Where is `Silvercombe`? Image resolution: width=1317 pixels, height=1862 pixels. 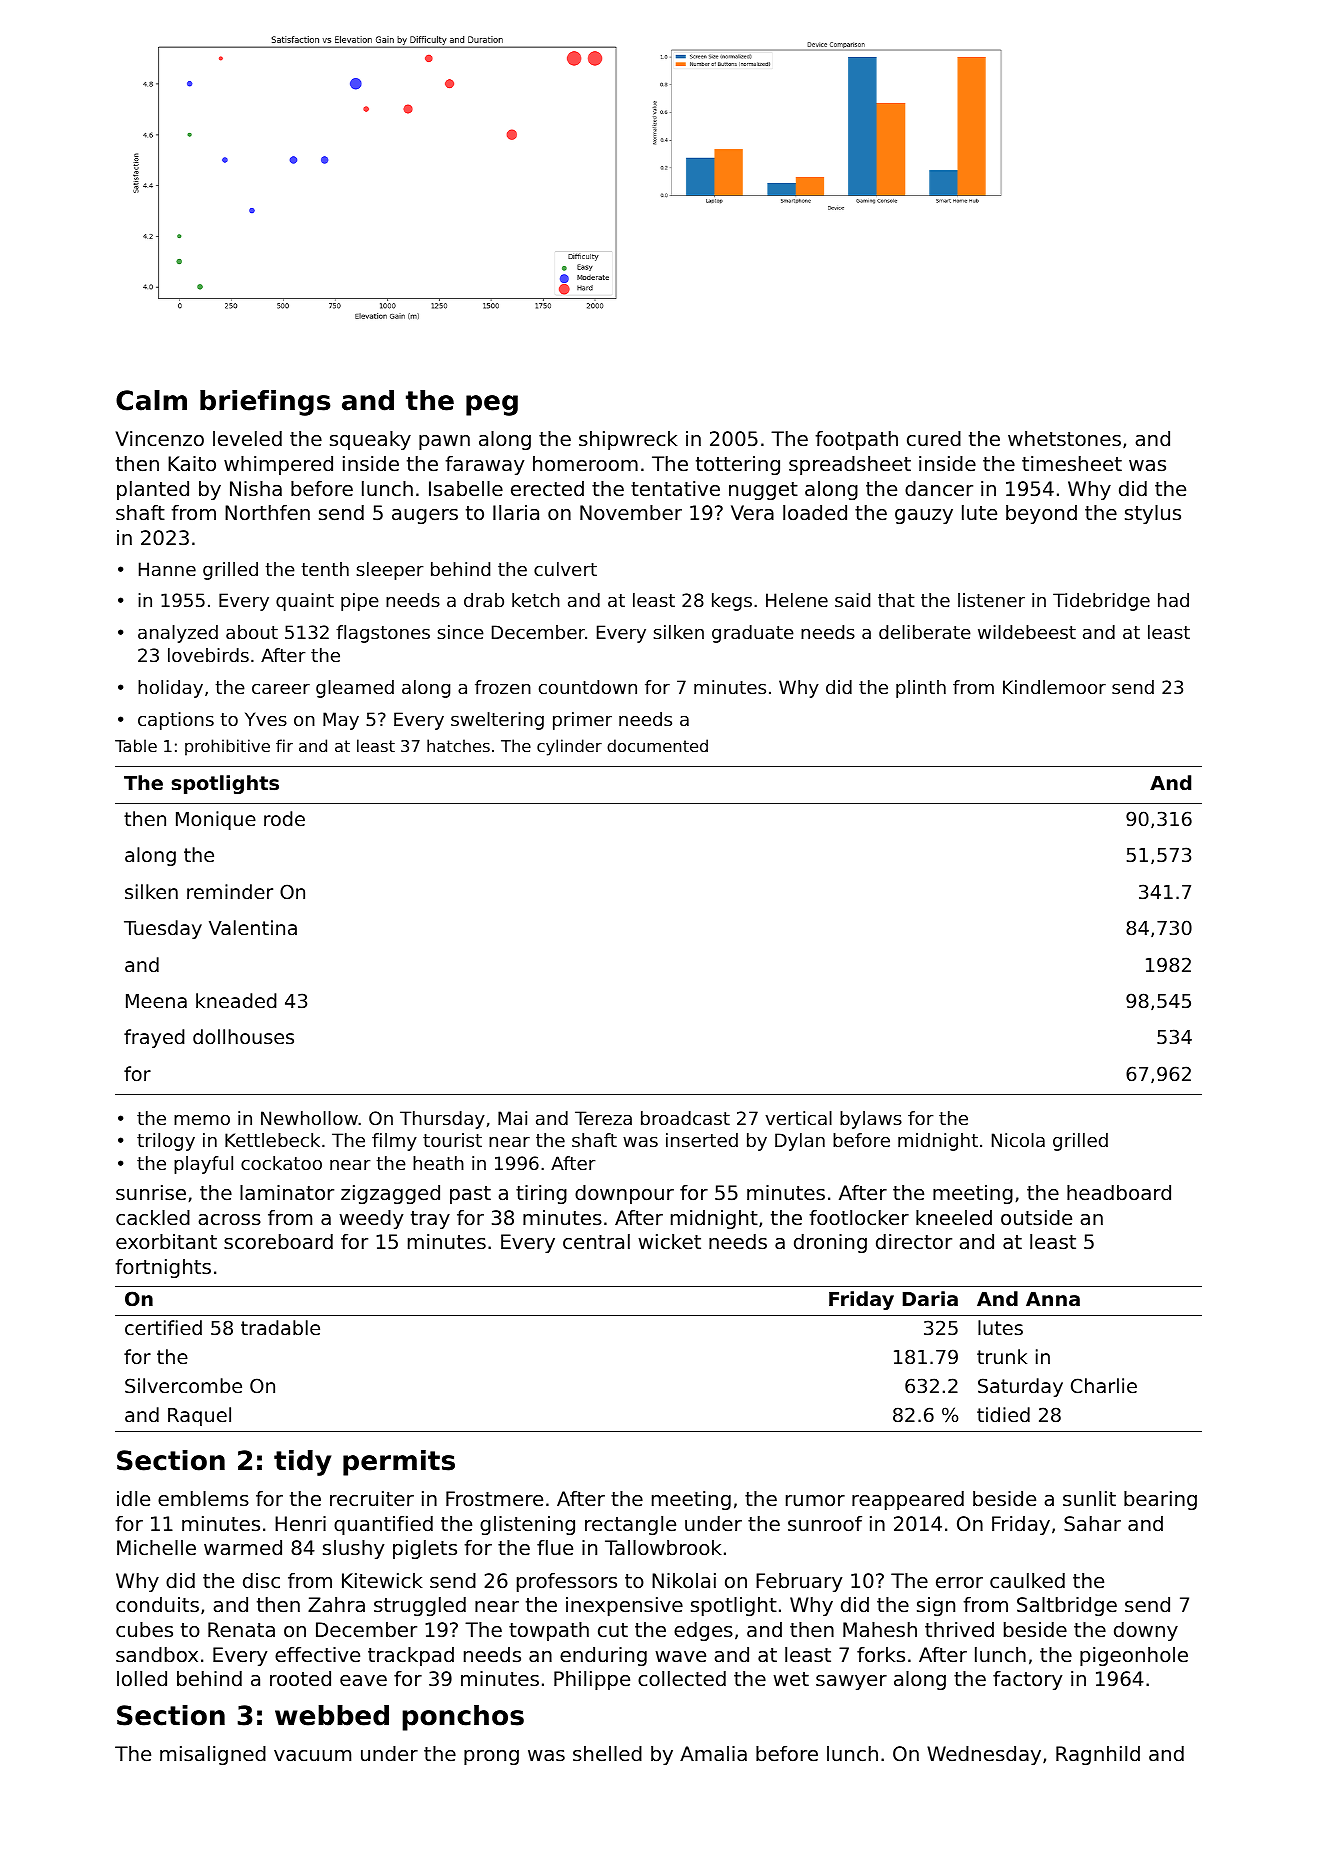 Silvercombe is located at coordinates (183, 1385).
